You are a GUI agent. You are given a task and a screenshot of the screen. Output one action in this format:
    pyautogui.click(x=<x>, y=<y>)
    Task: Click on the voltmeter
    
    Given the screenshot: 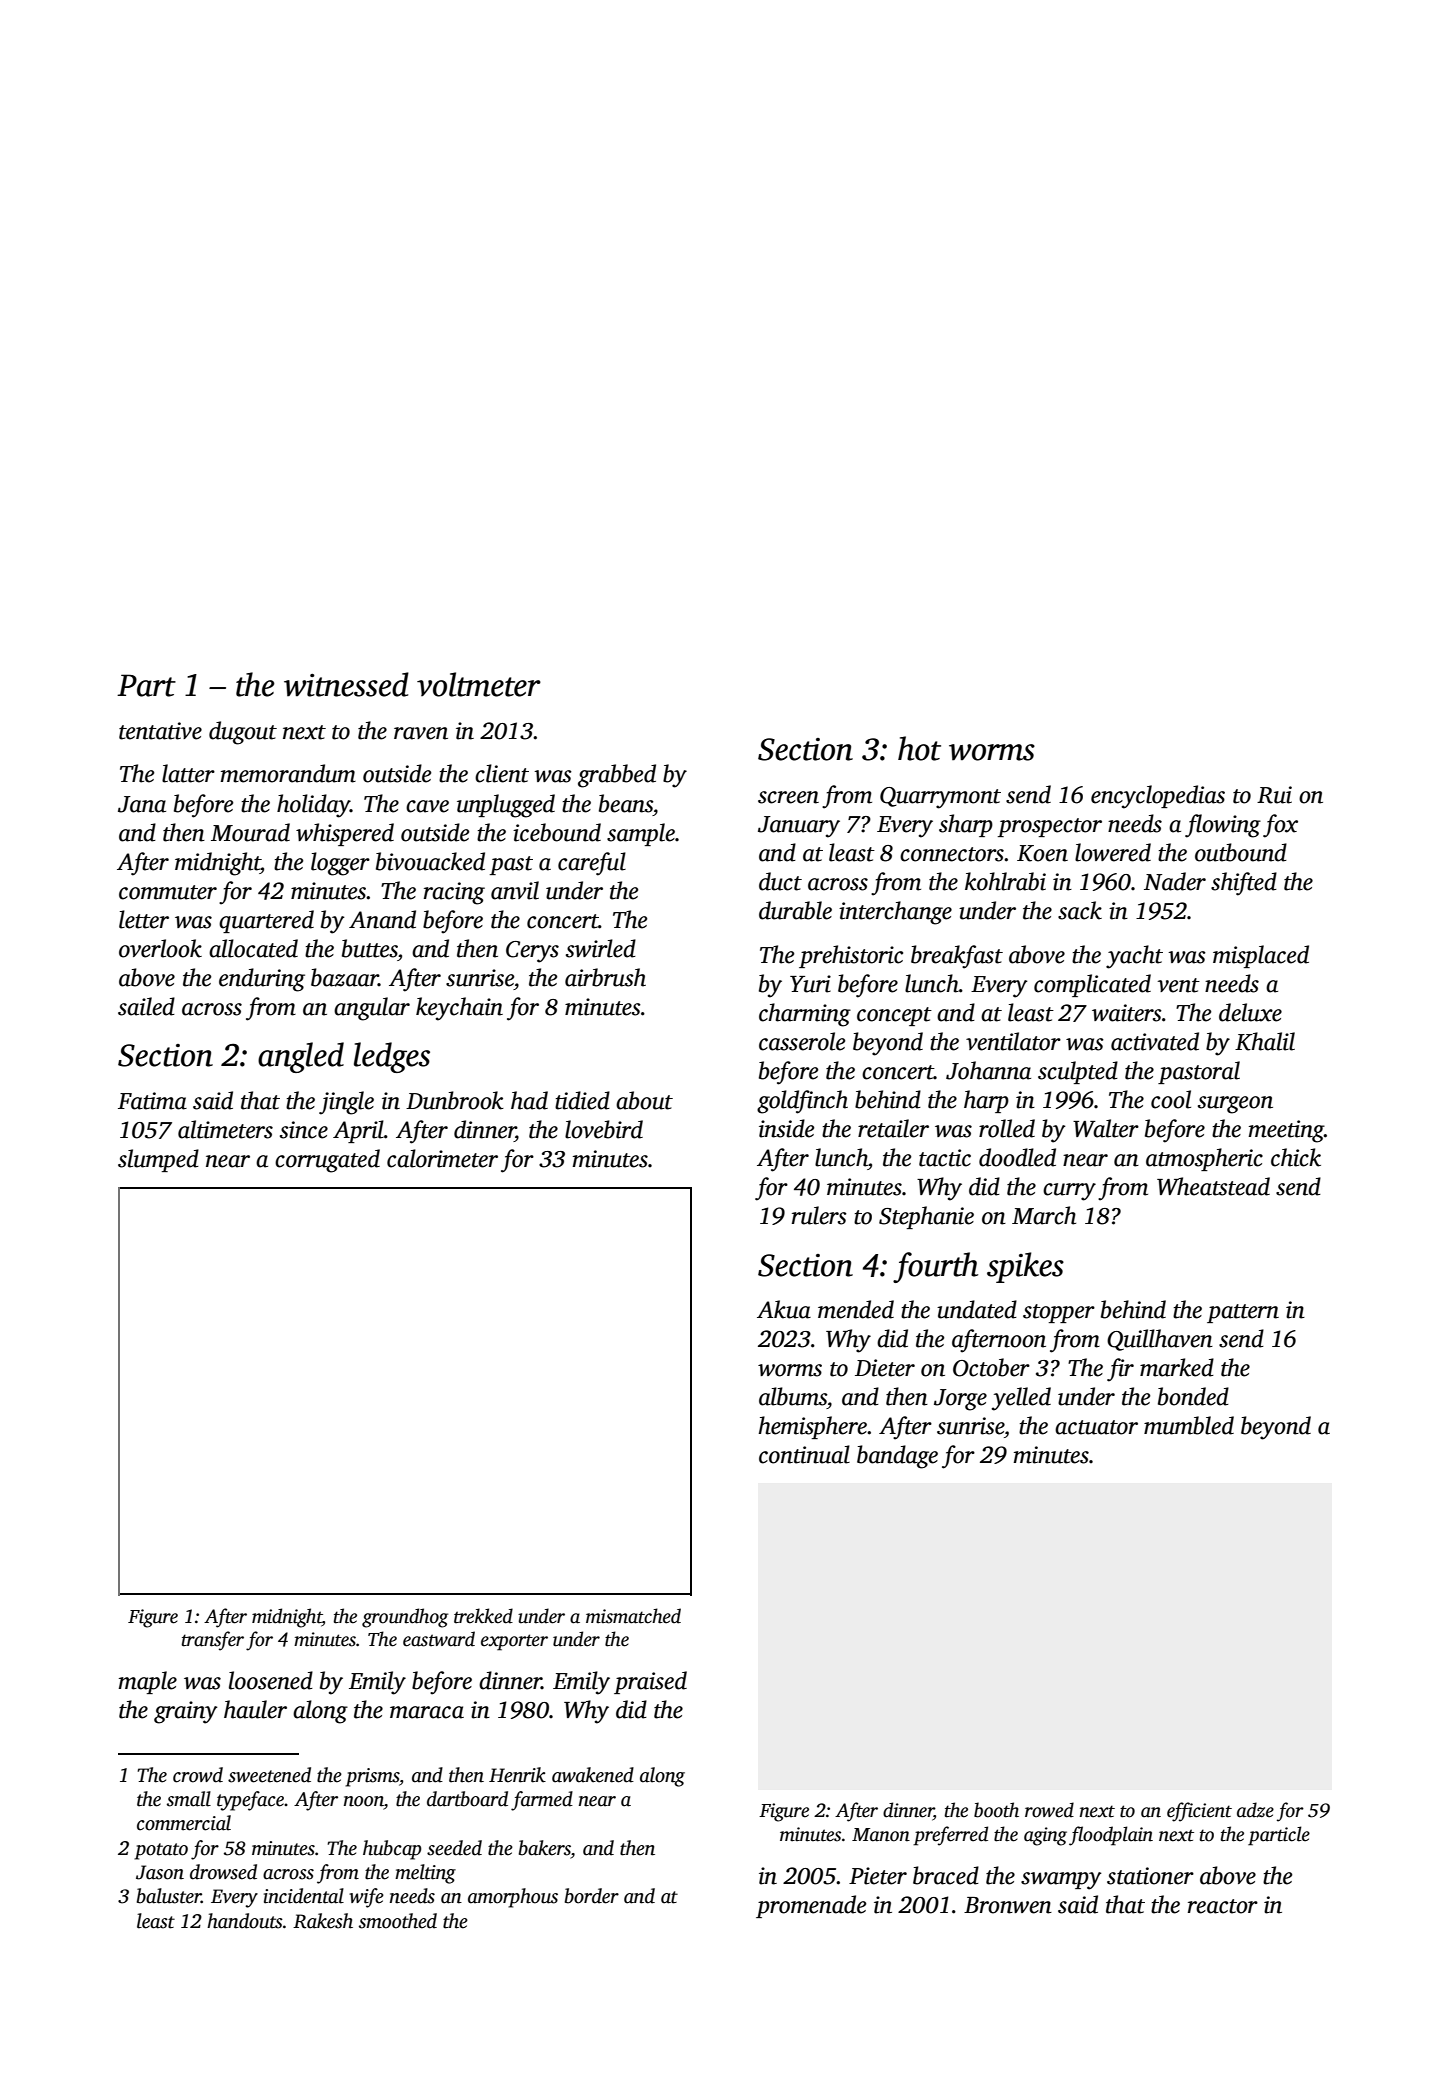 What is the action you would take?
    pyautogui.click(x=479, y=684)
